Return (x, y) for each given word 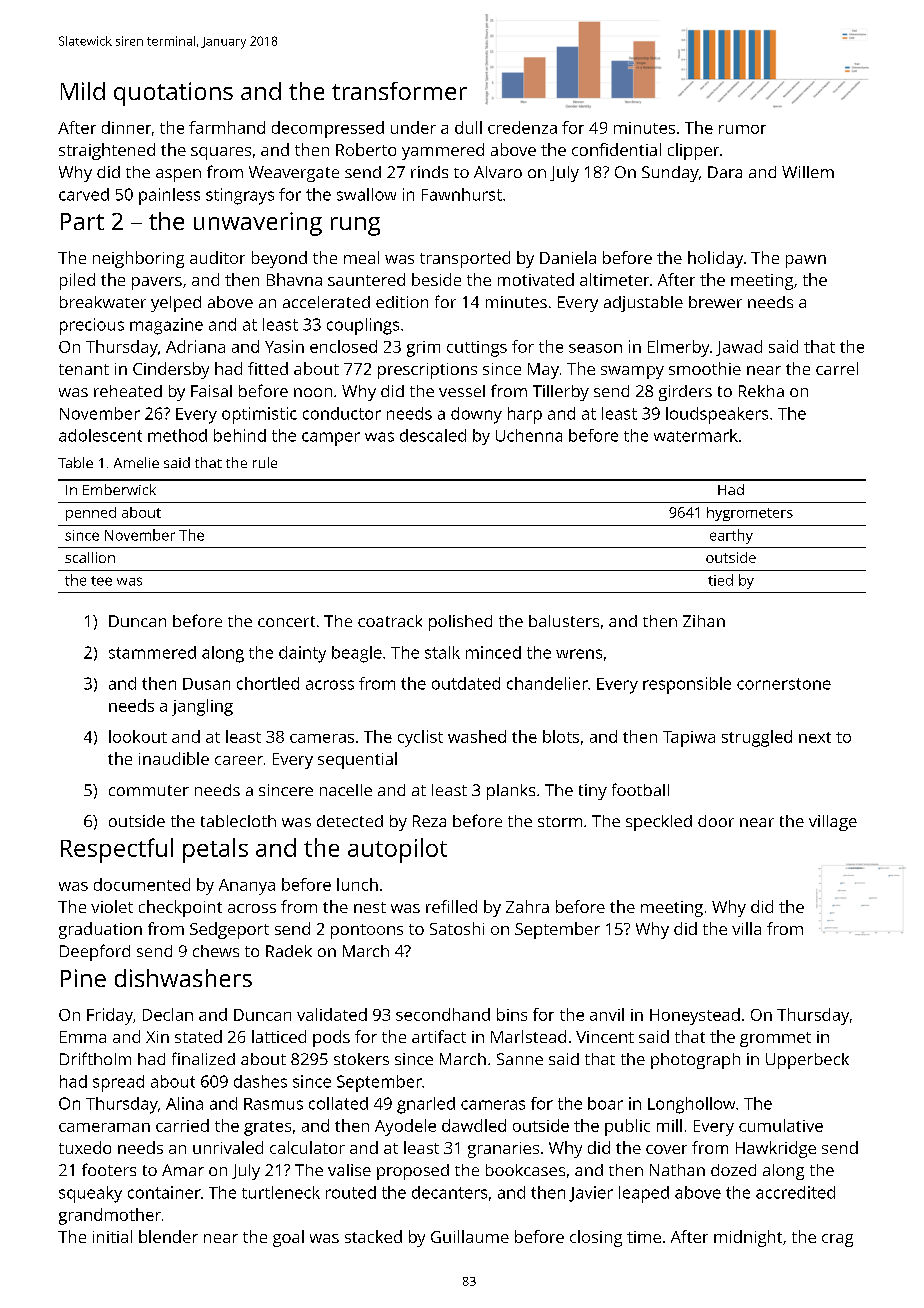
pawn (806, 261)
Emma (83, 1037)
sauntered (366, 279)
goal (288, 1238)
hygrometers (750, 514)
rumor (742, 129)
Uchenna (529, 435)
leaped (644, 1194)
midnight (748, 1238)
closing (596, 1238)
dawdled (474, 1125)
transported (465, 259)
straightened (107, 151)
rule (265, 462)
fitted (268, 368)
